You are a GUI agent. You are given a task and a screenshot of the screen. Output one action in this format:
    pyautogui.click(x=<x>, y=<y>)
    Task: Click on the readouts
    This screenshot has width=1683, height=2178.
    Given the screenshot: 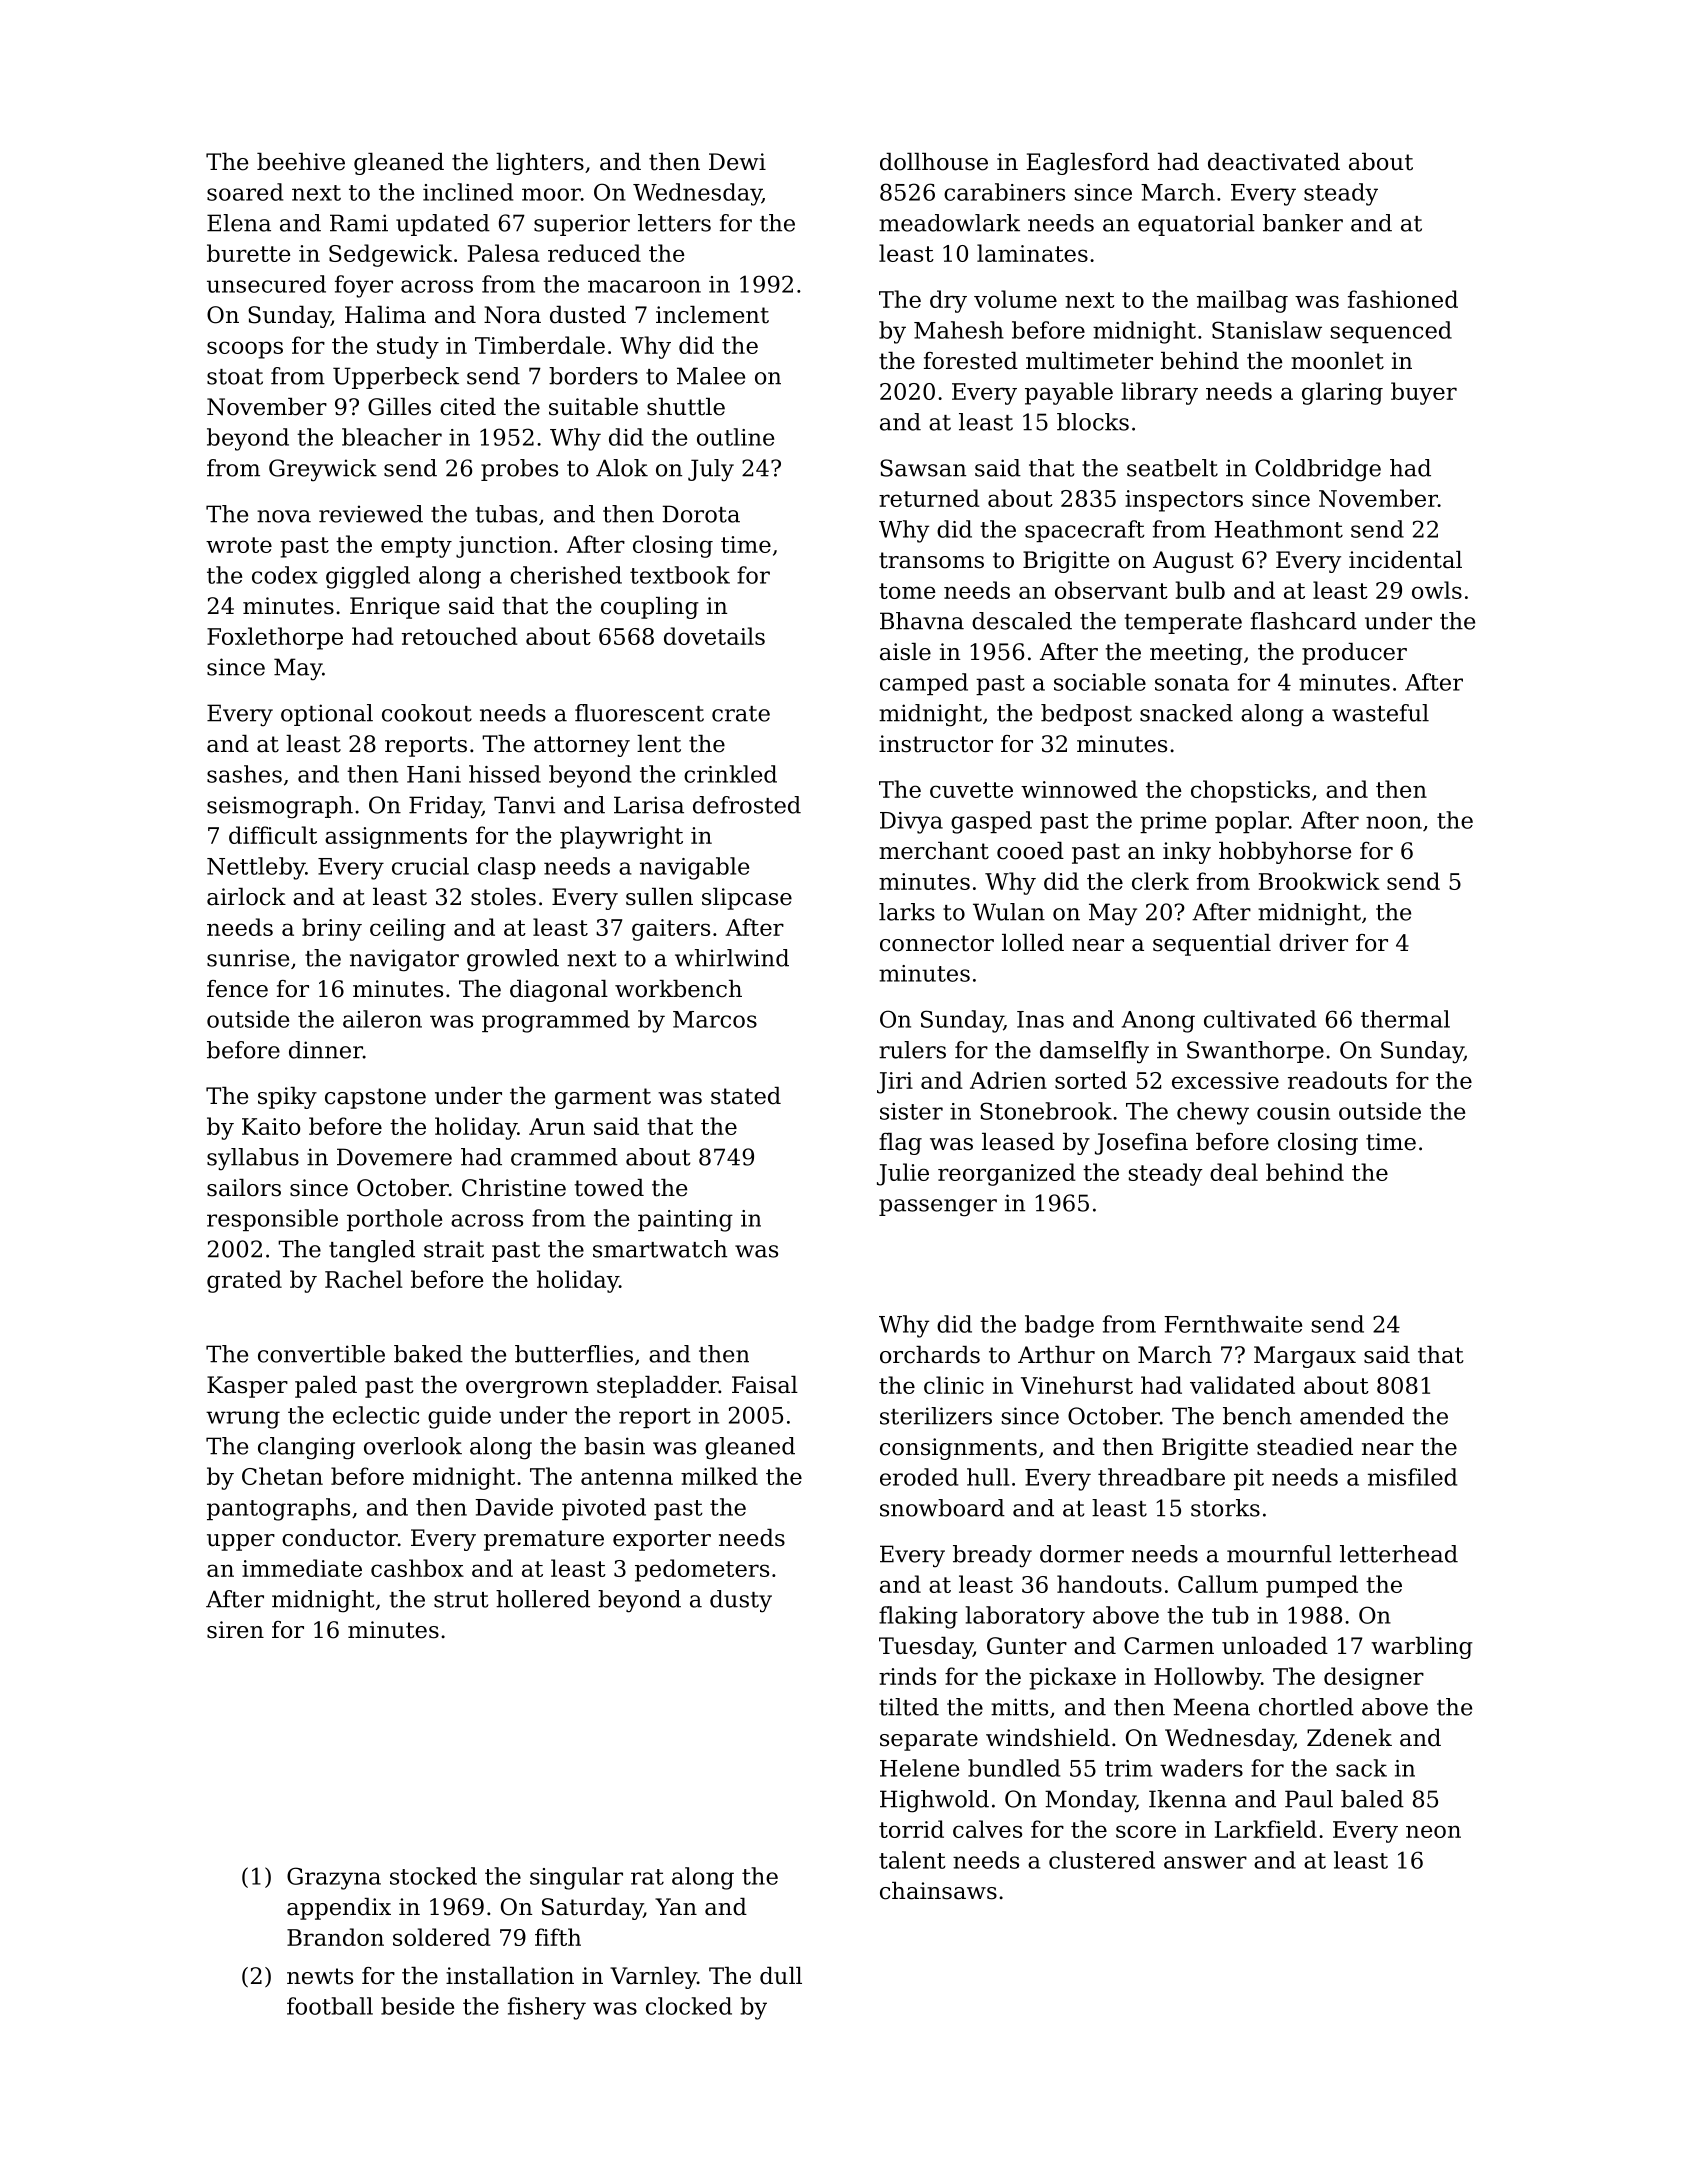 What is the action you would take?
    pyautogui.click(x=1337, y=1080)
